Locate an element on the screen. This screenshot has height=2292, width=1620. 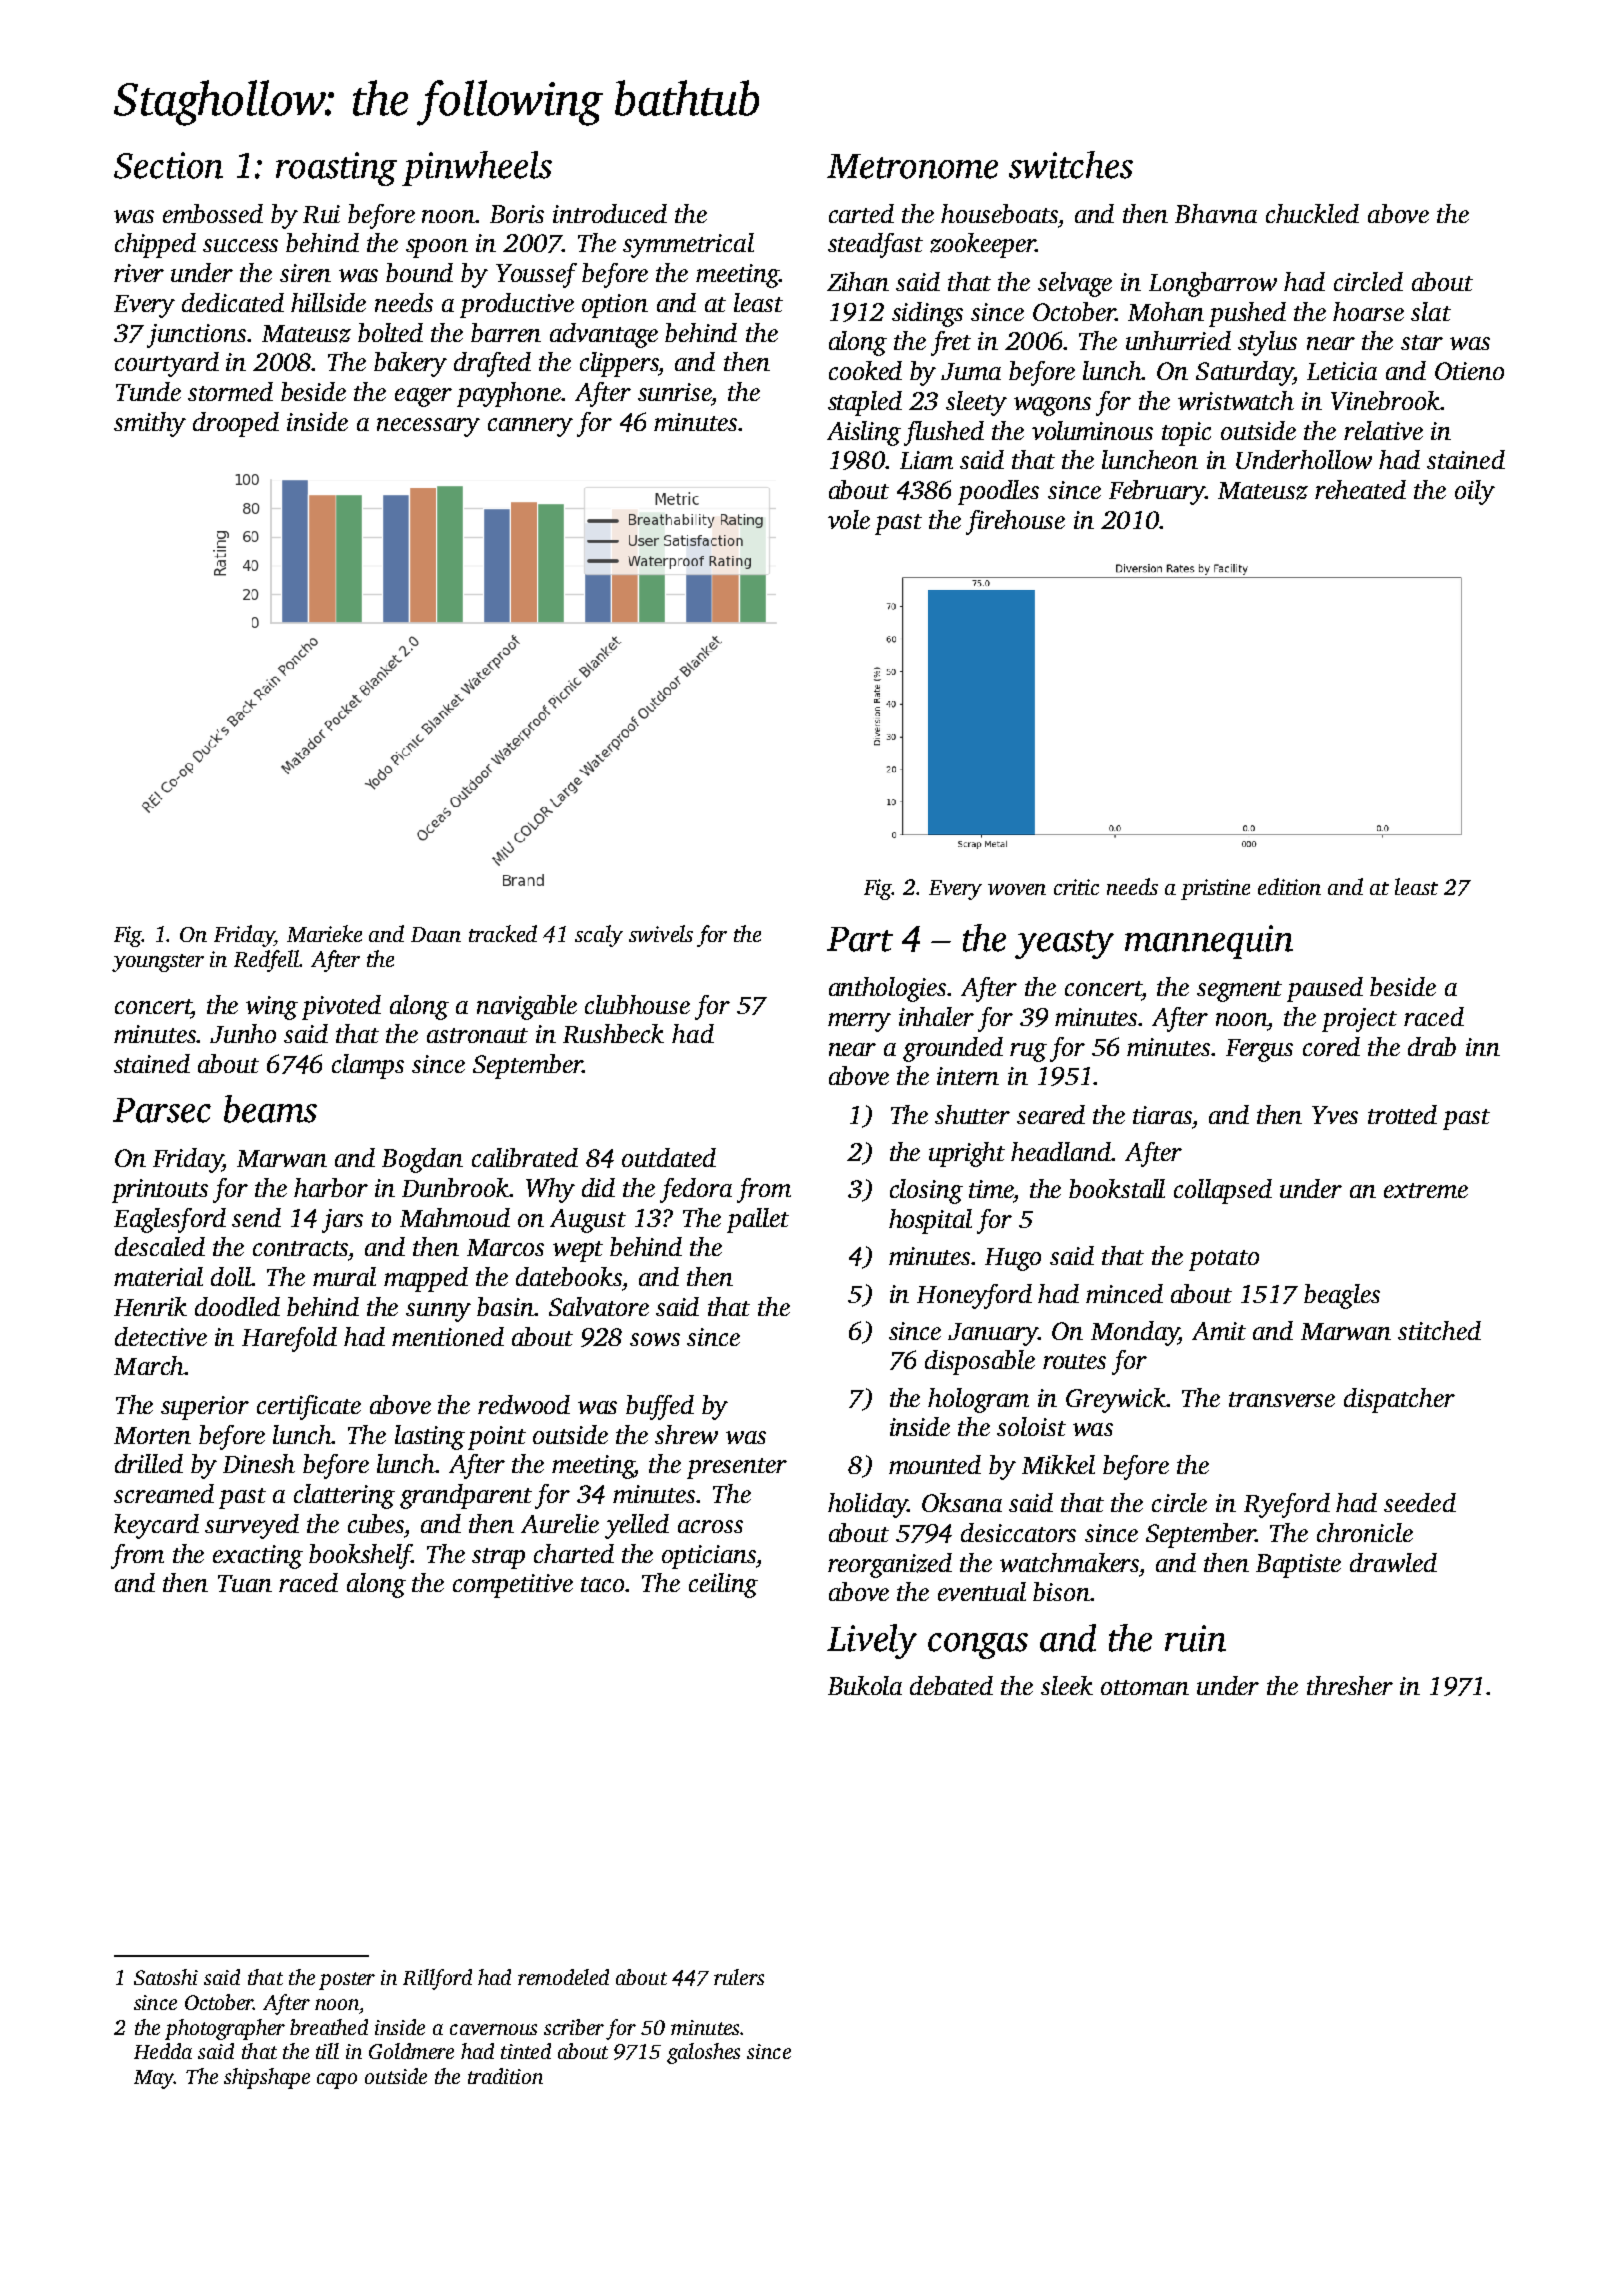
thresher is located at coordinates (1350, 1685).
